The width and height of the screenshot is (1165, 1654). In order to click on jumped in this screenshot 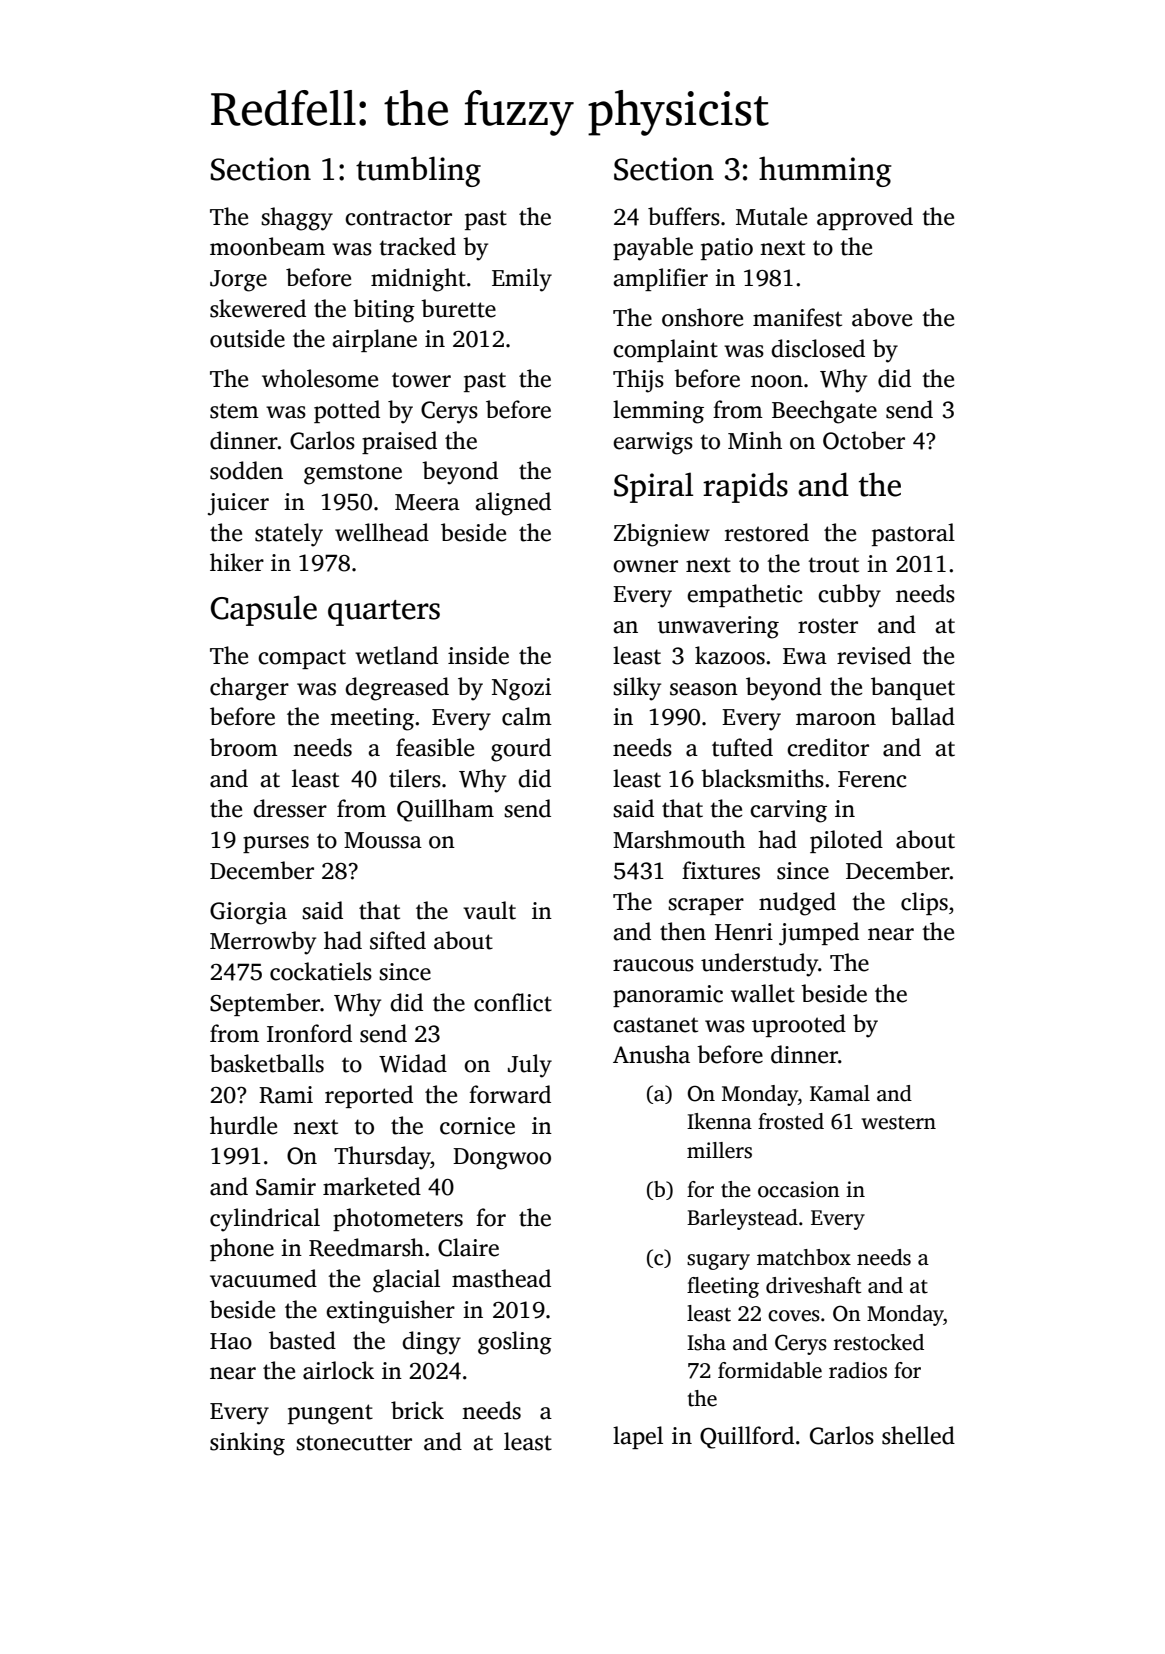, I will do `click(819, 934)`.
